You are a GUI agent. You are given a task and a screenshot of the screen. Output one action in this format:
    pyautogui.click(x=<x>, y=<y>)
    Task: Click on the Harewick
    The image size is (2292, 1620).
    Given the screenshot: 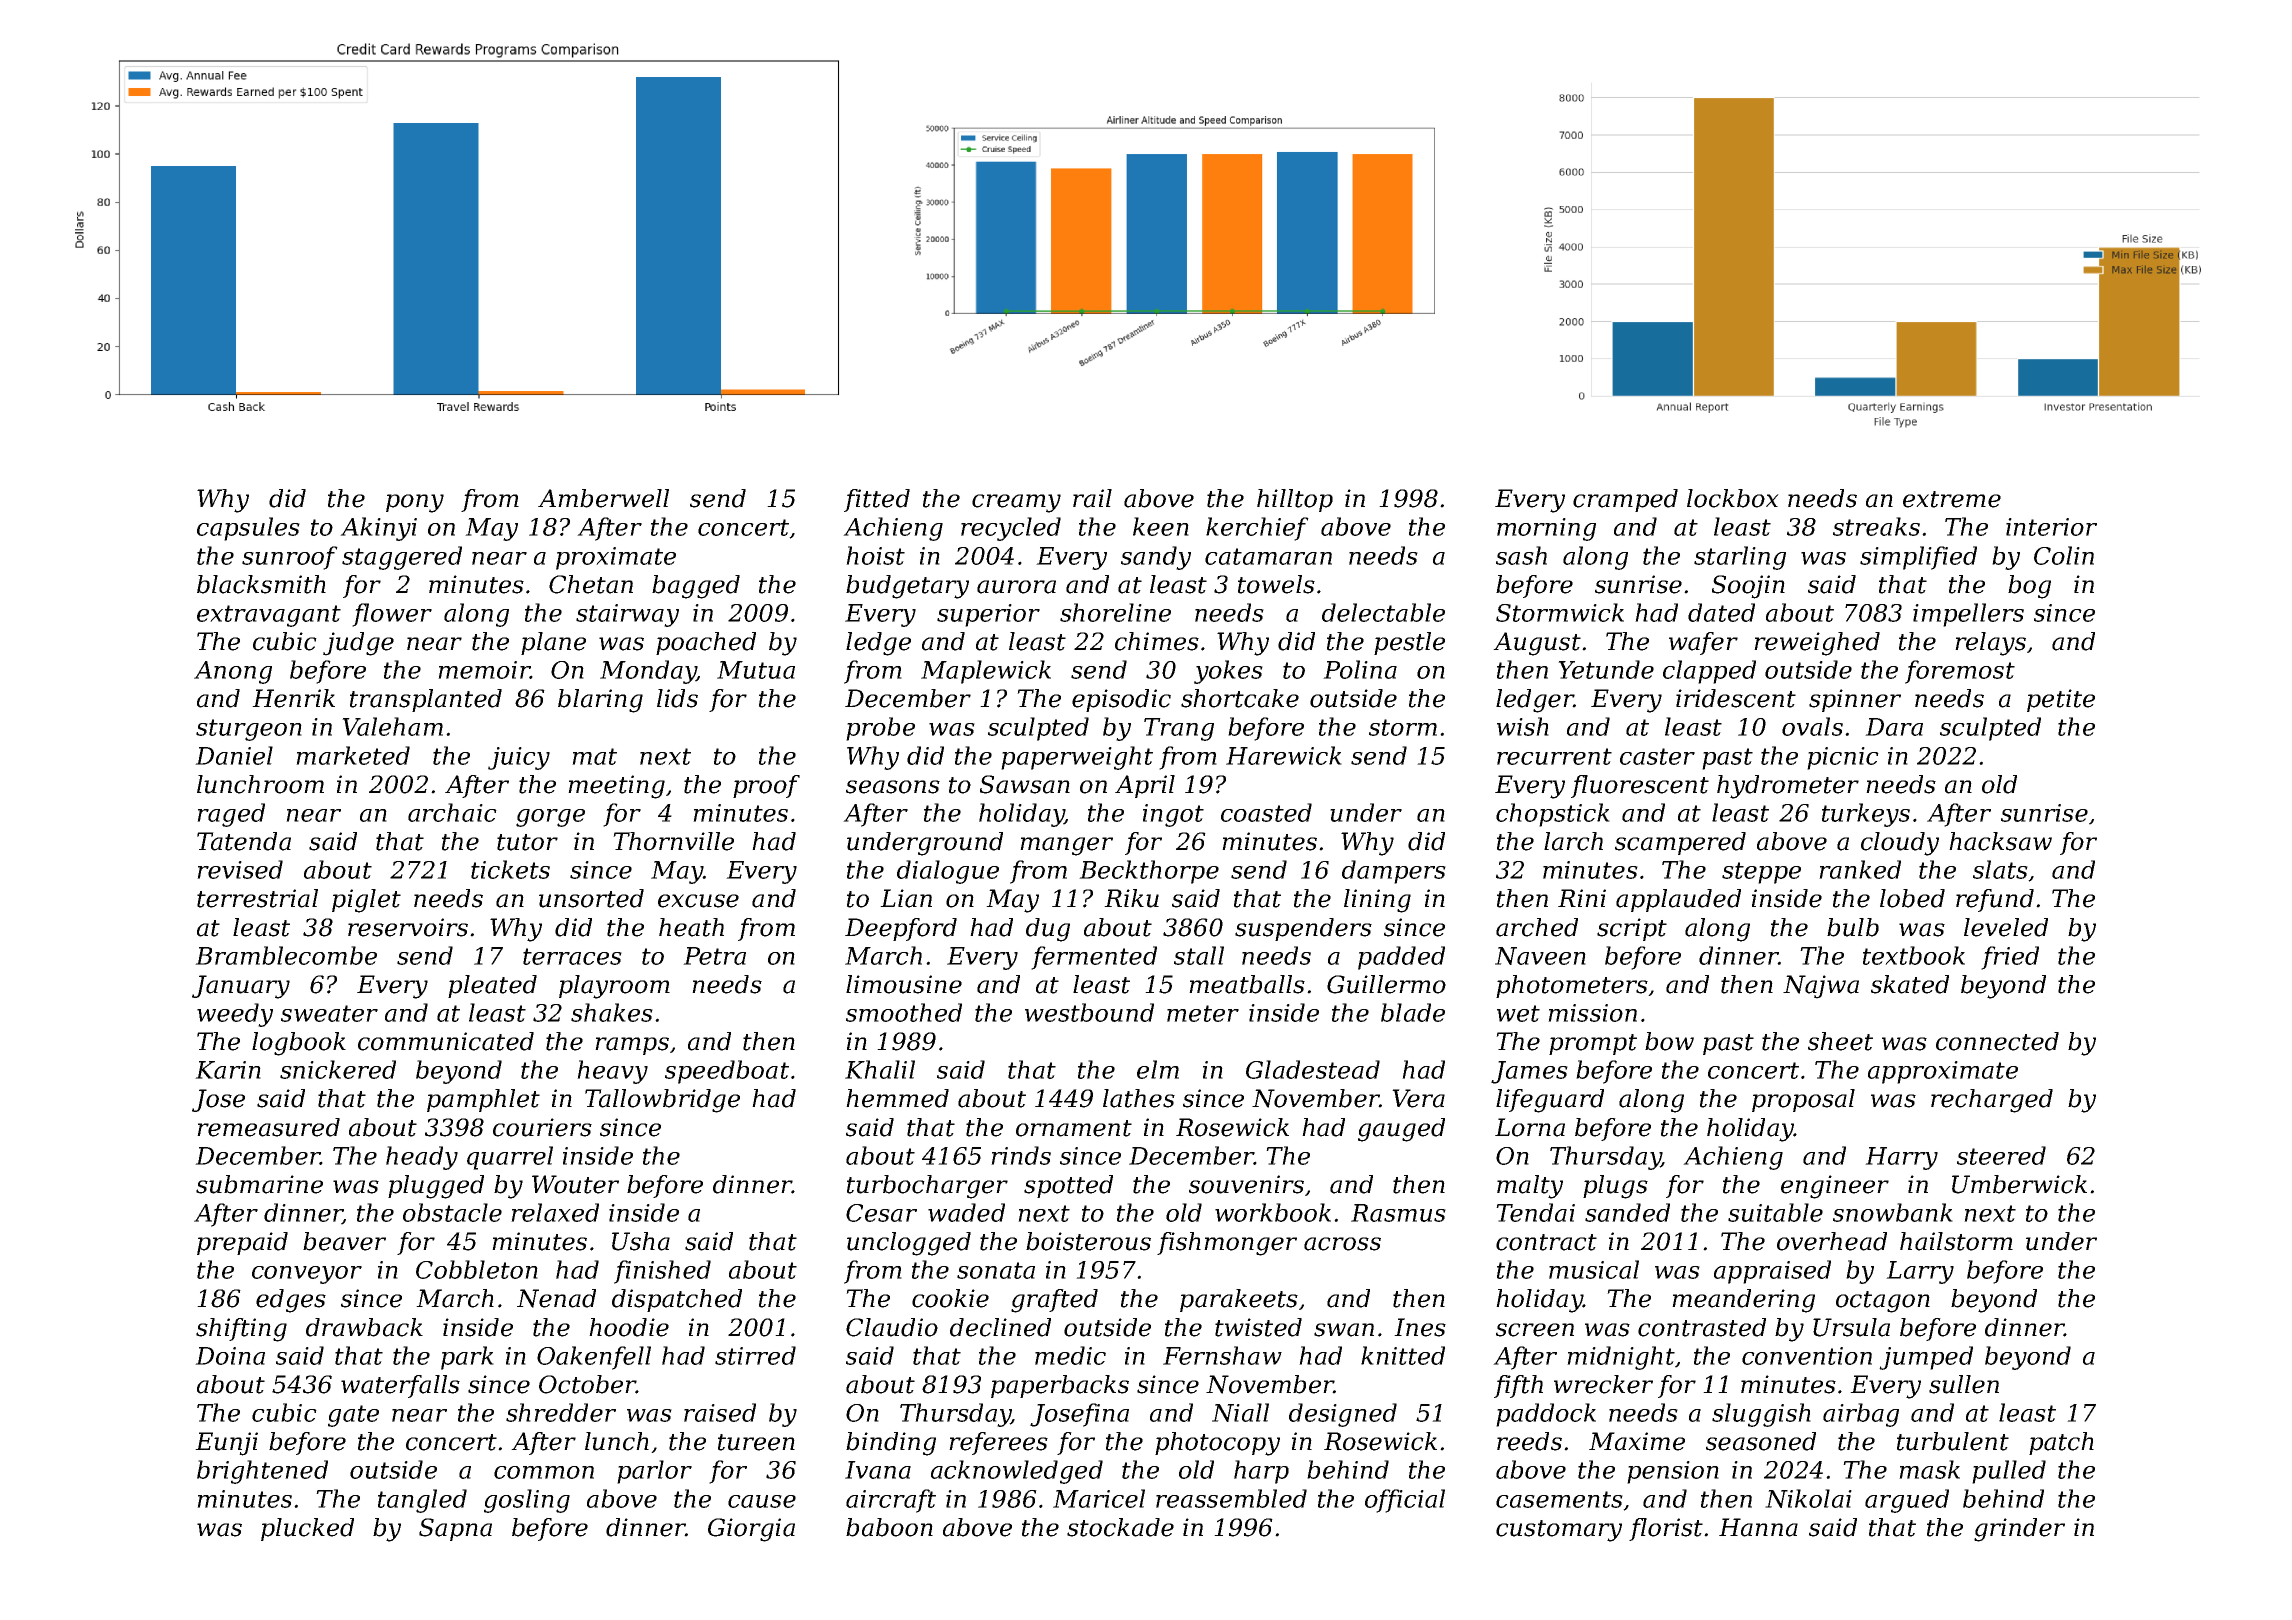 What is the action you would take?
    pyautogui.click(x=1284, y=755)
